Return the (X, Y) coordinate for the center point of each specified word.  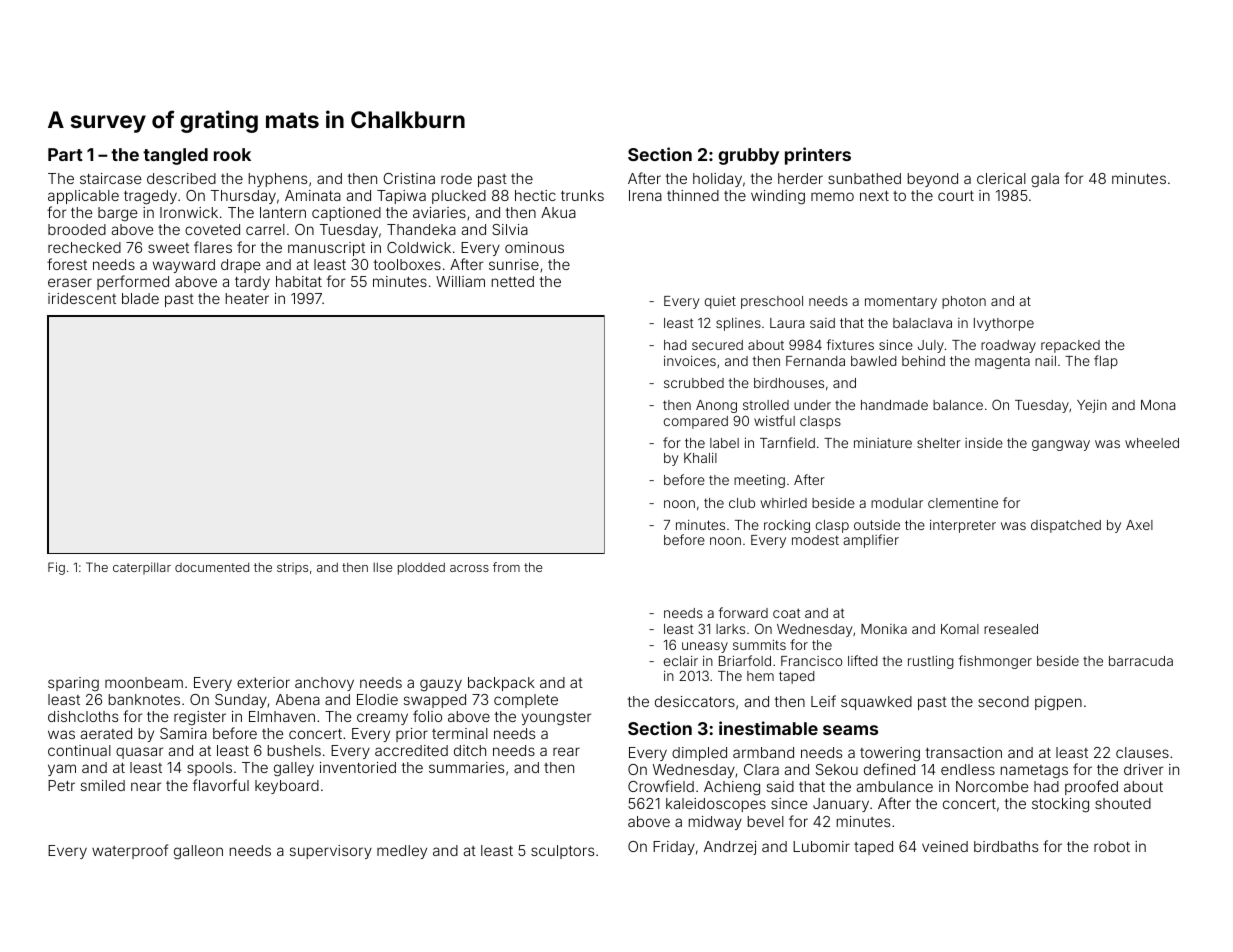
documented (212, 567)
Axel (1139, 525)
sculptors (562, 852)
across (469, 568)
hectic (535, 195)
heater (247, 298)
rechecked (84, 247)
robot (1112, 846)
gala (1045, 180)
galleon (198, 852)
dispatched (1066, 526)
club (742, 503)
